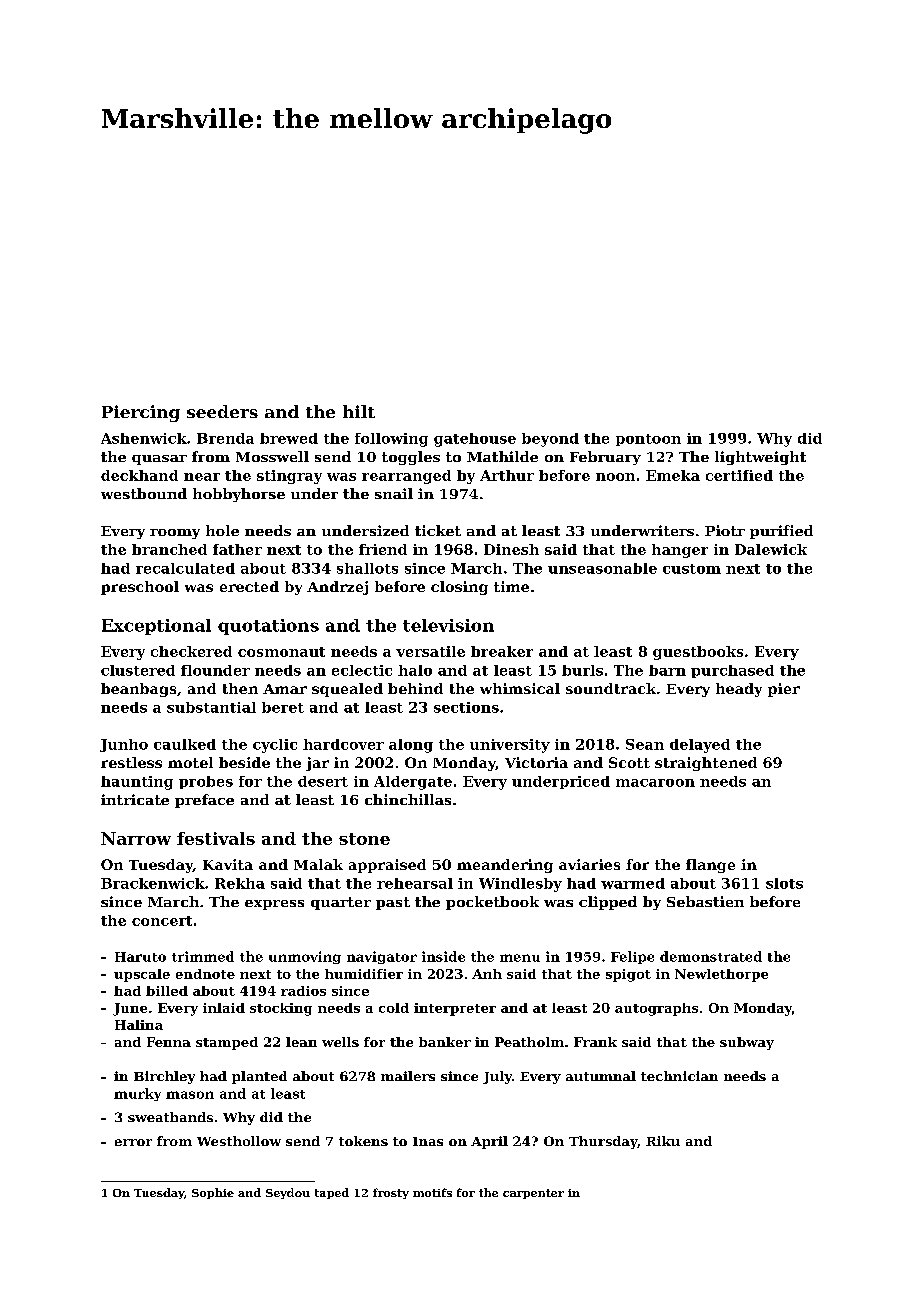 The height and width of the screenshot is (1308, 924). I want to click on warmed, so click(633, 883).
